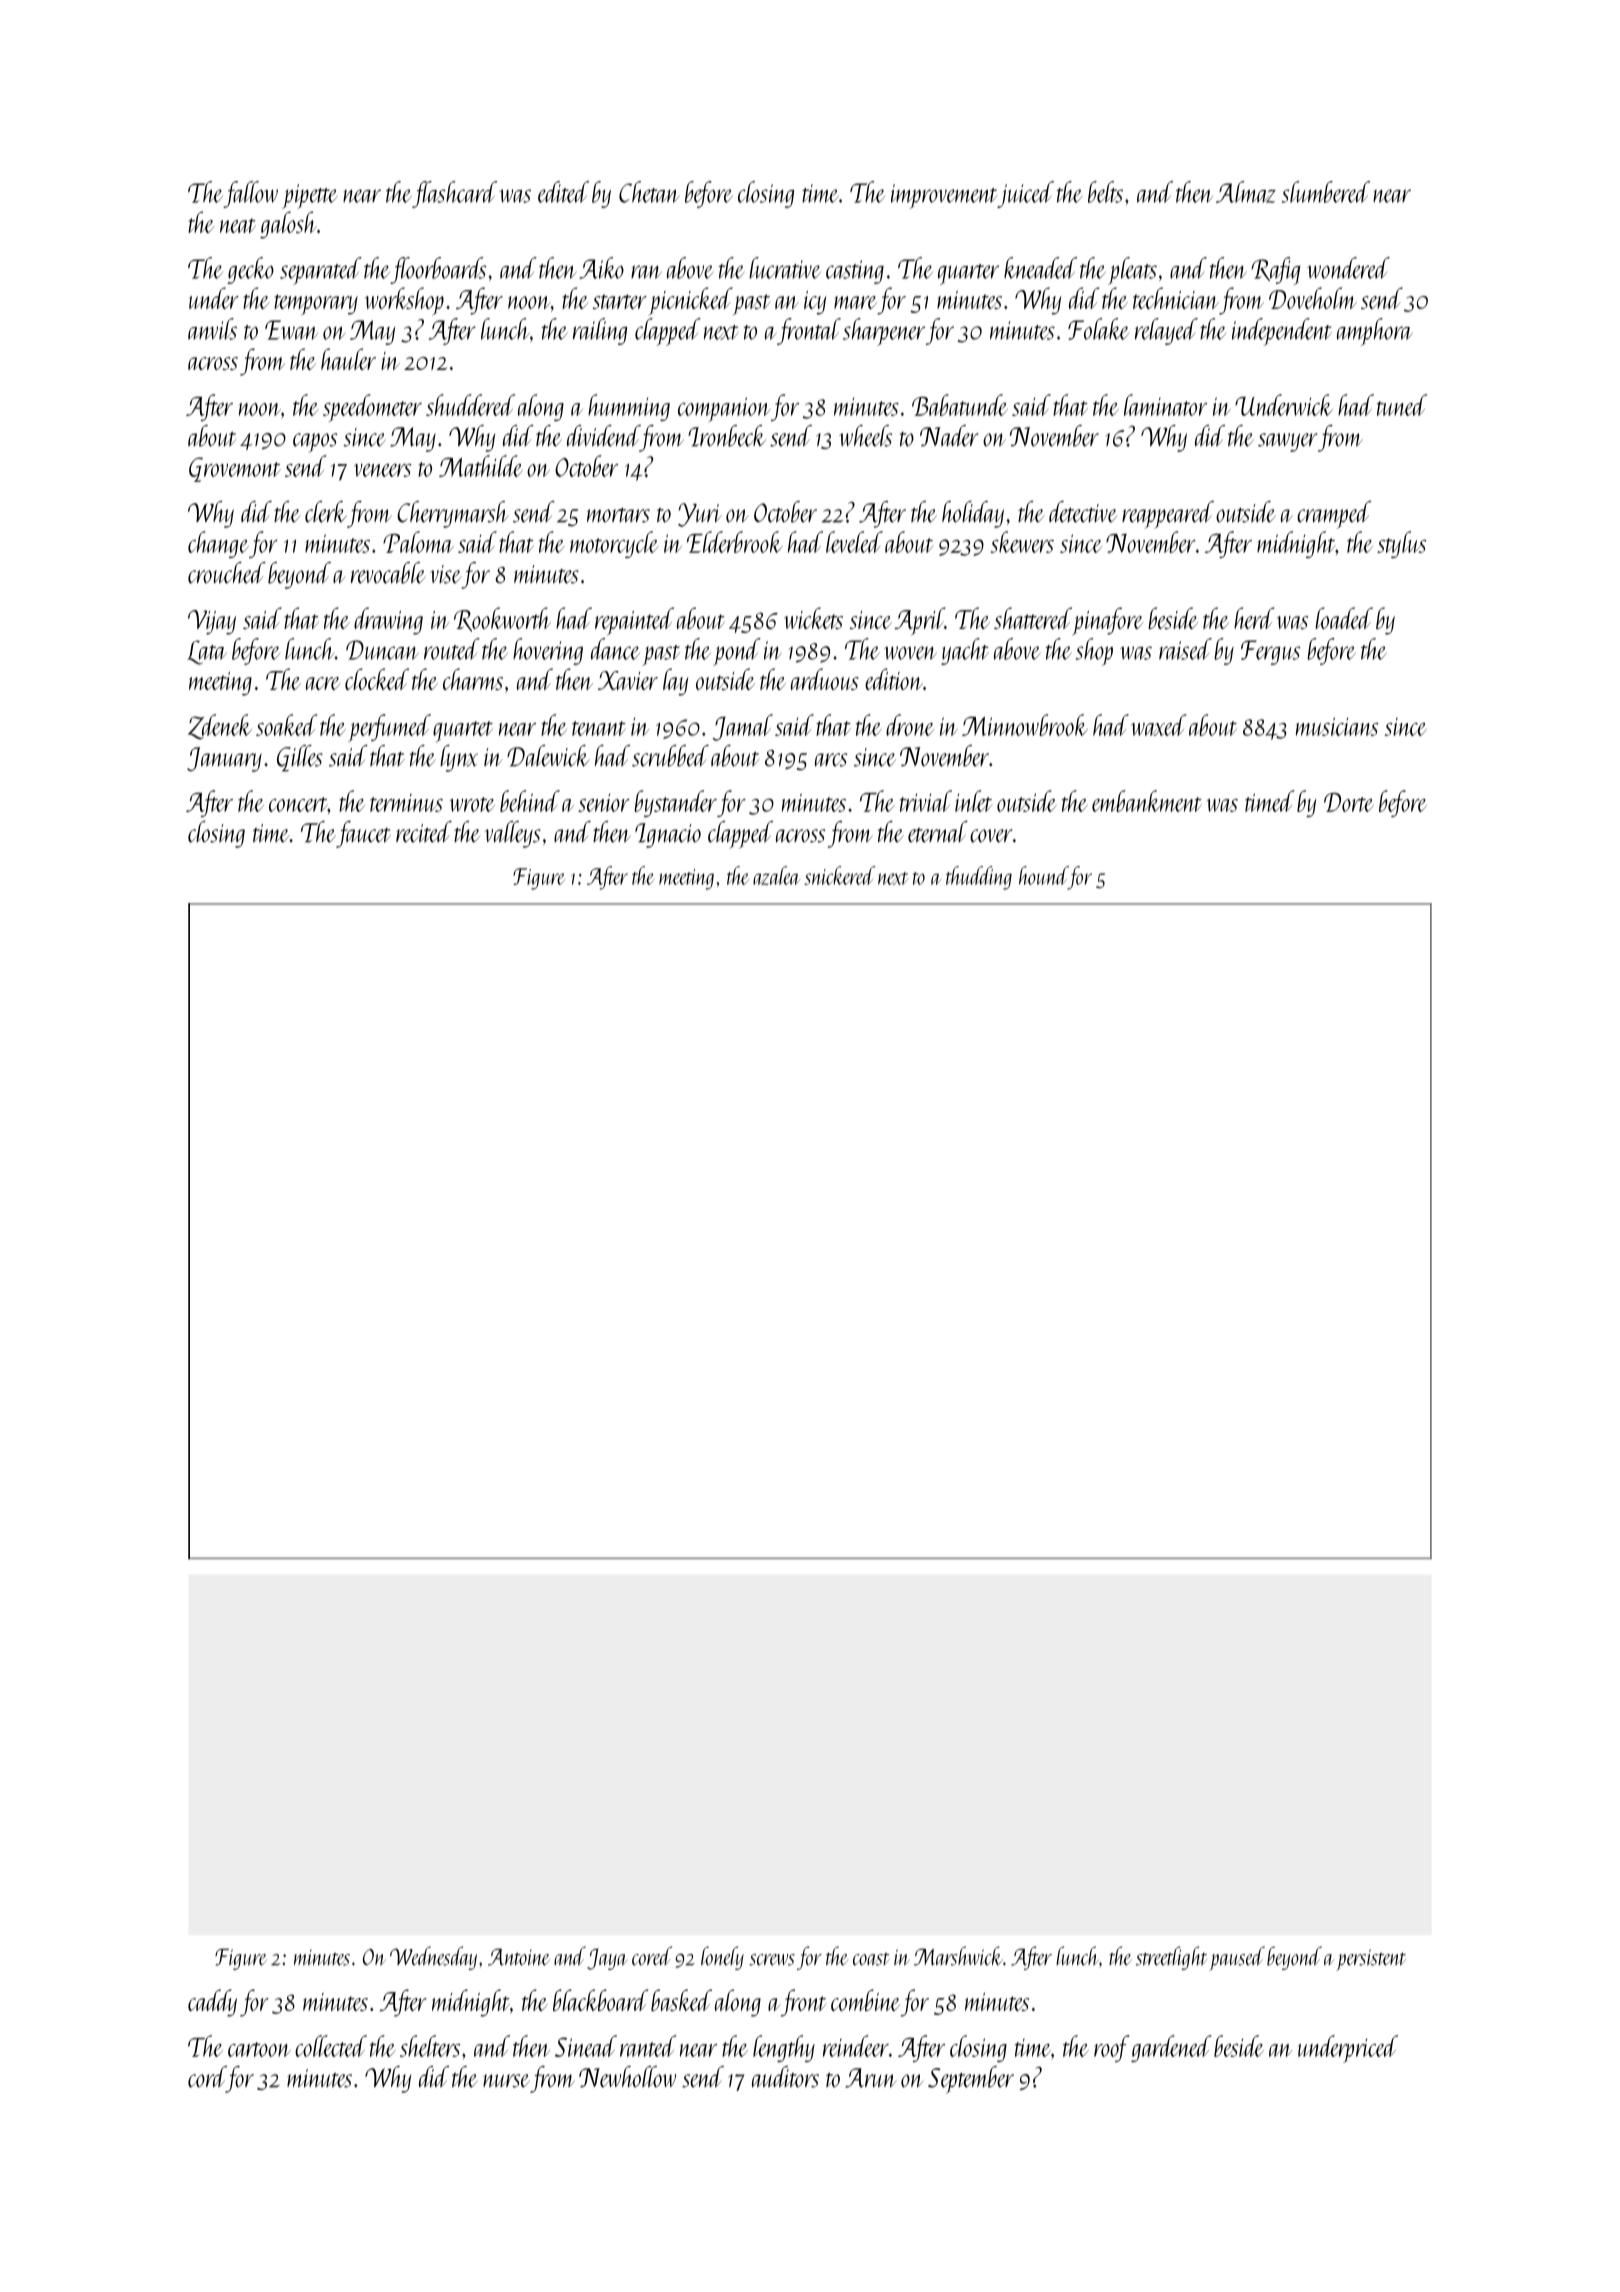 This screenshot has width=1620, height=2292. What do you see at coordinates (1326, 192) in the screenshot?
I see `slumbered` at bounding box center [1326, 192].
